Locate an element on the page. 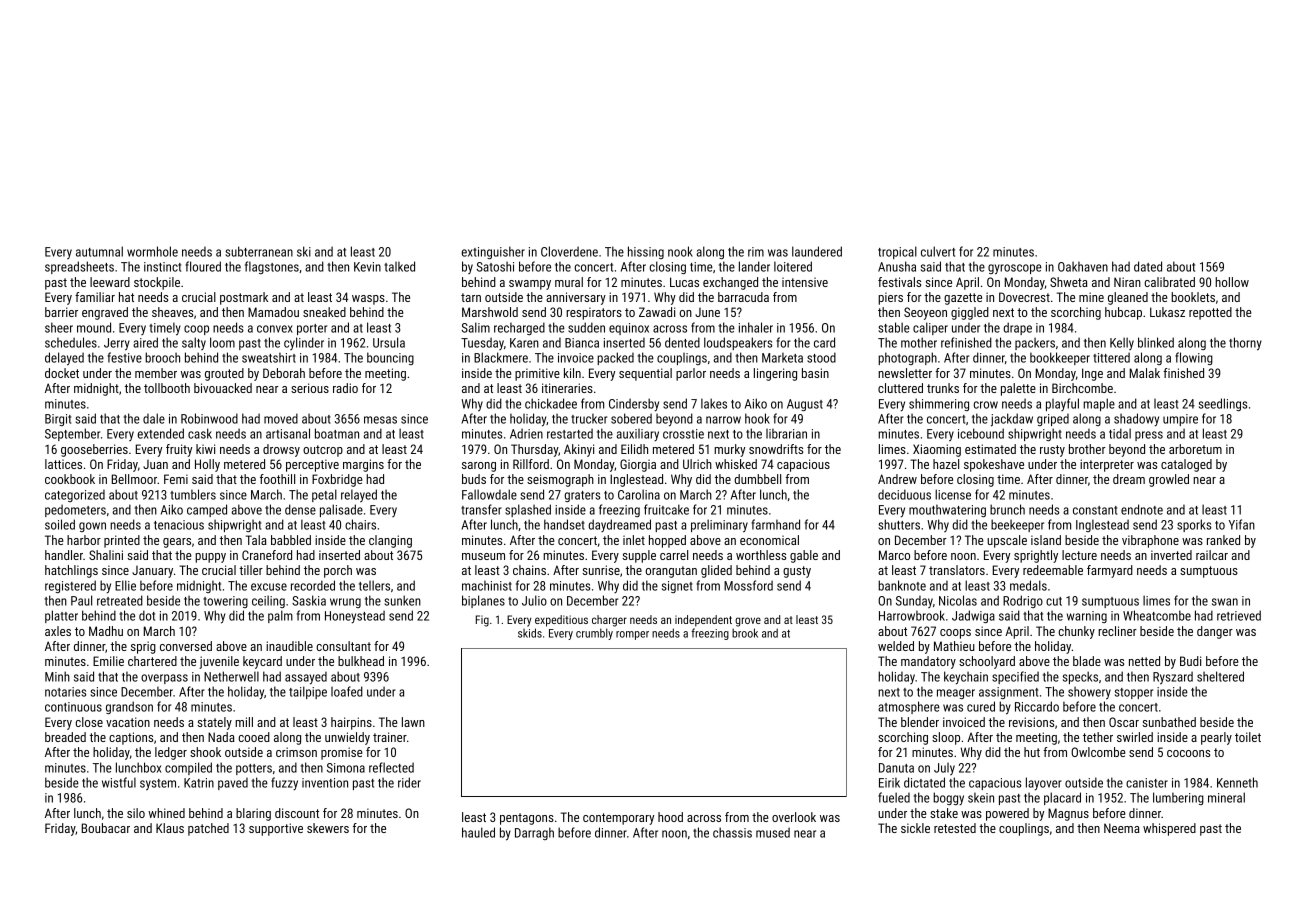  trainer is located at coordinates (390, 737).
